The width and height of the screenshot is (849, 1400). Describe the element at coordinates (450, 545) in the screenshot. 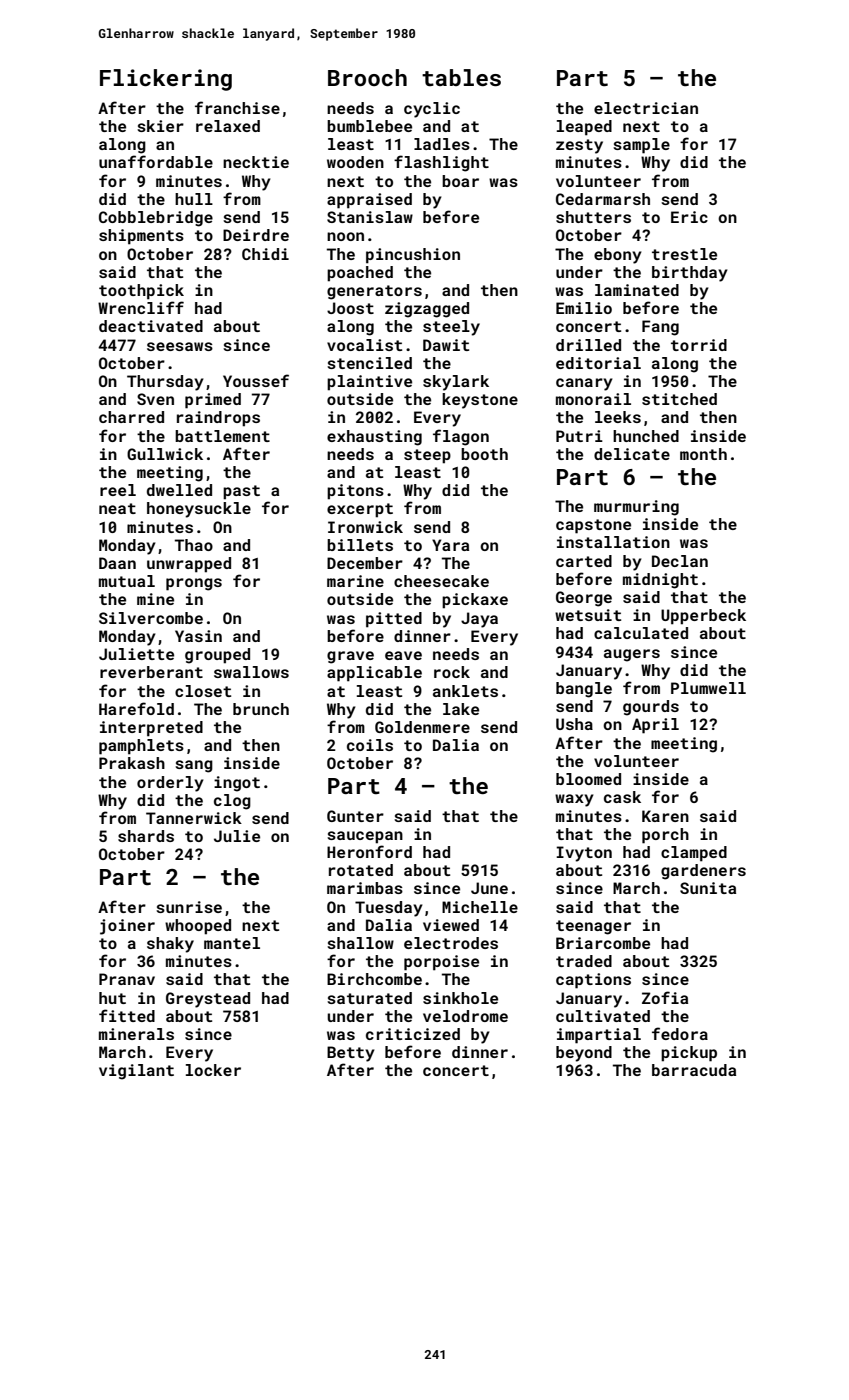

I see `Yara` at that location.
